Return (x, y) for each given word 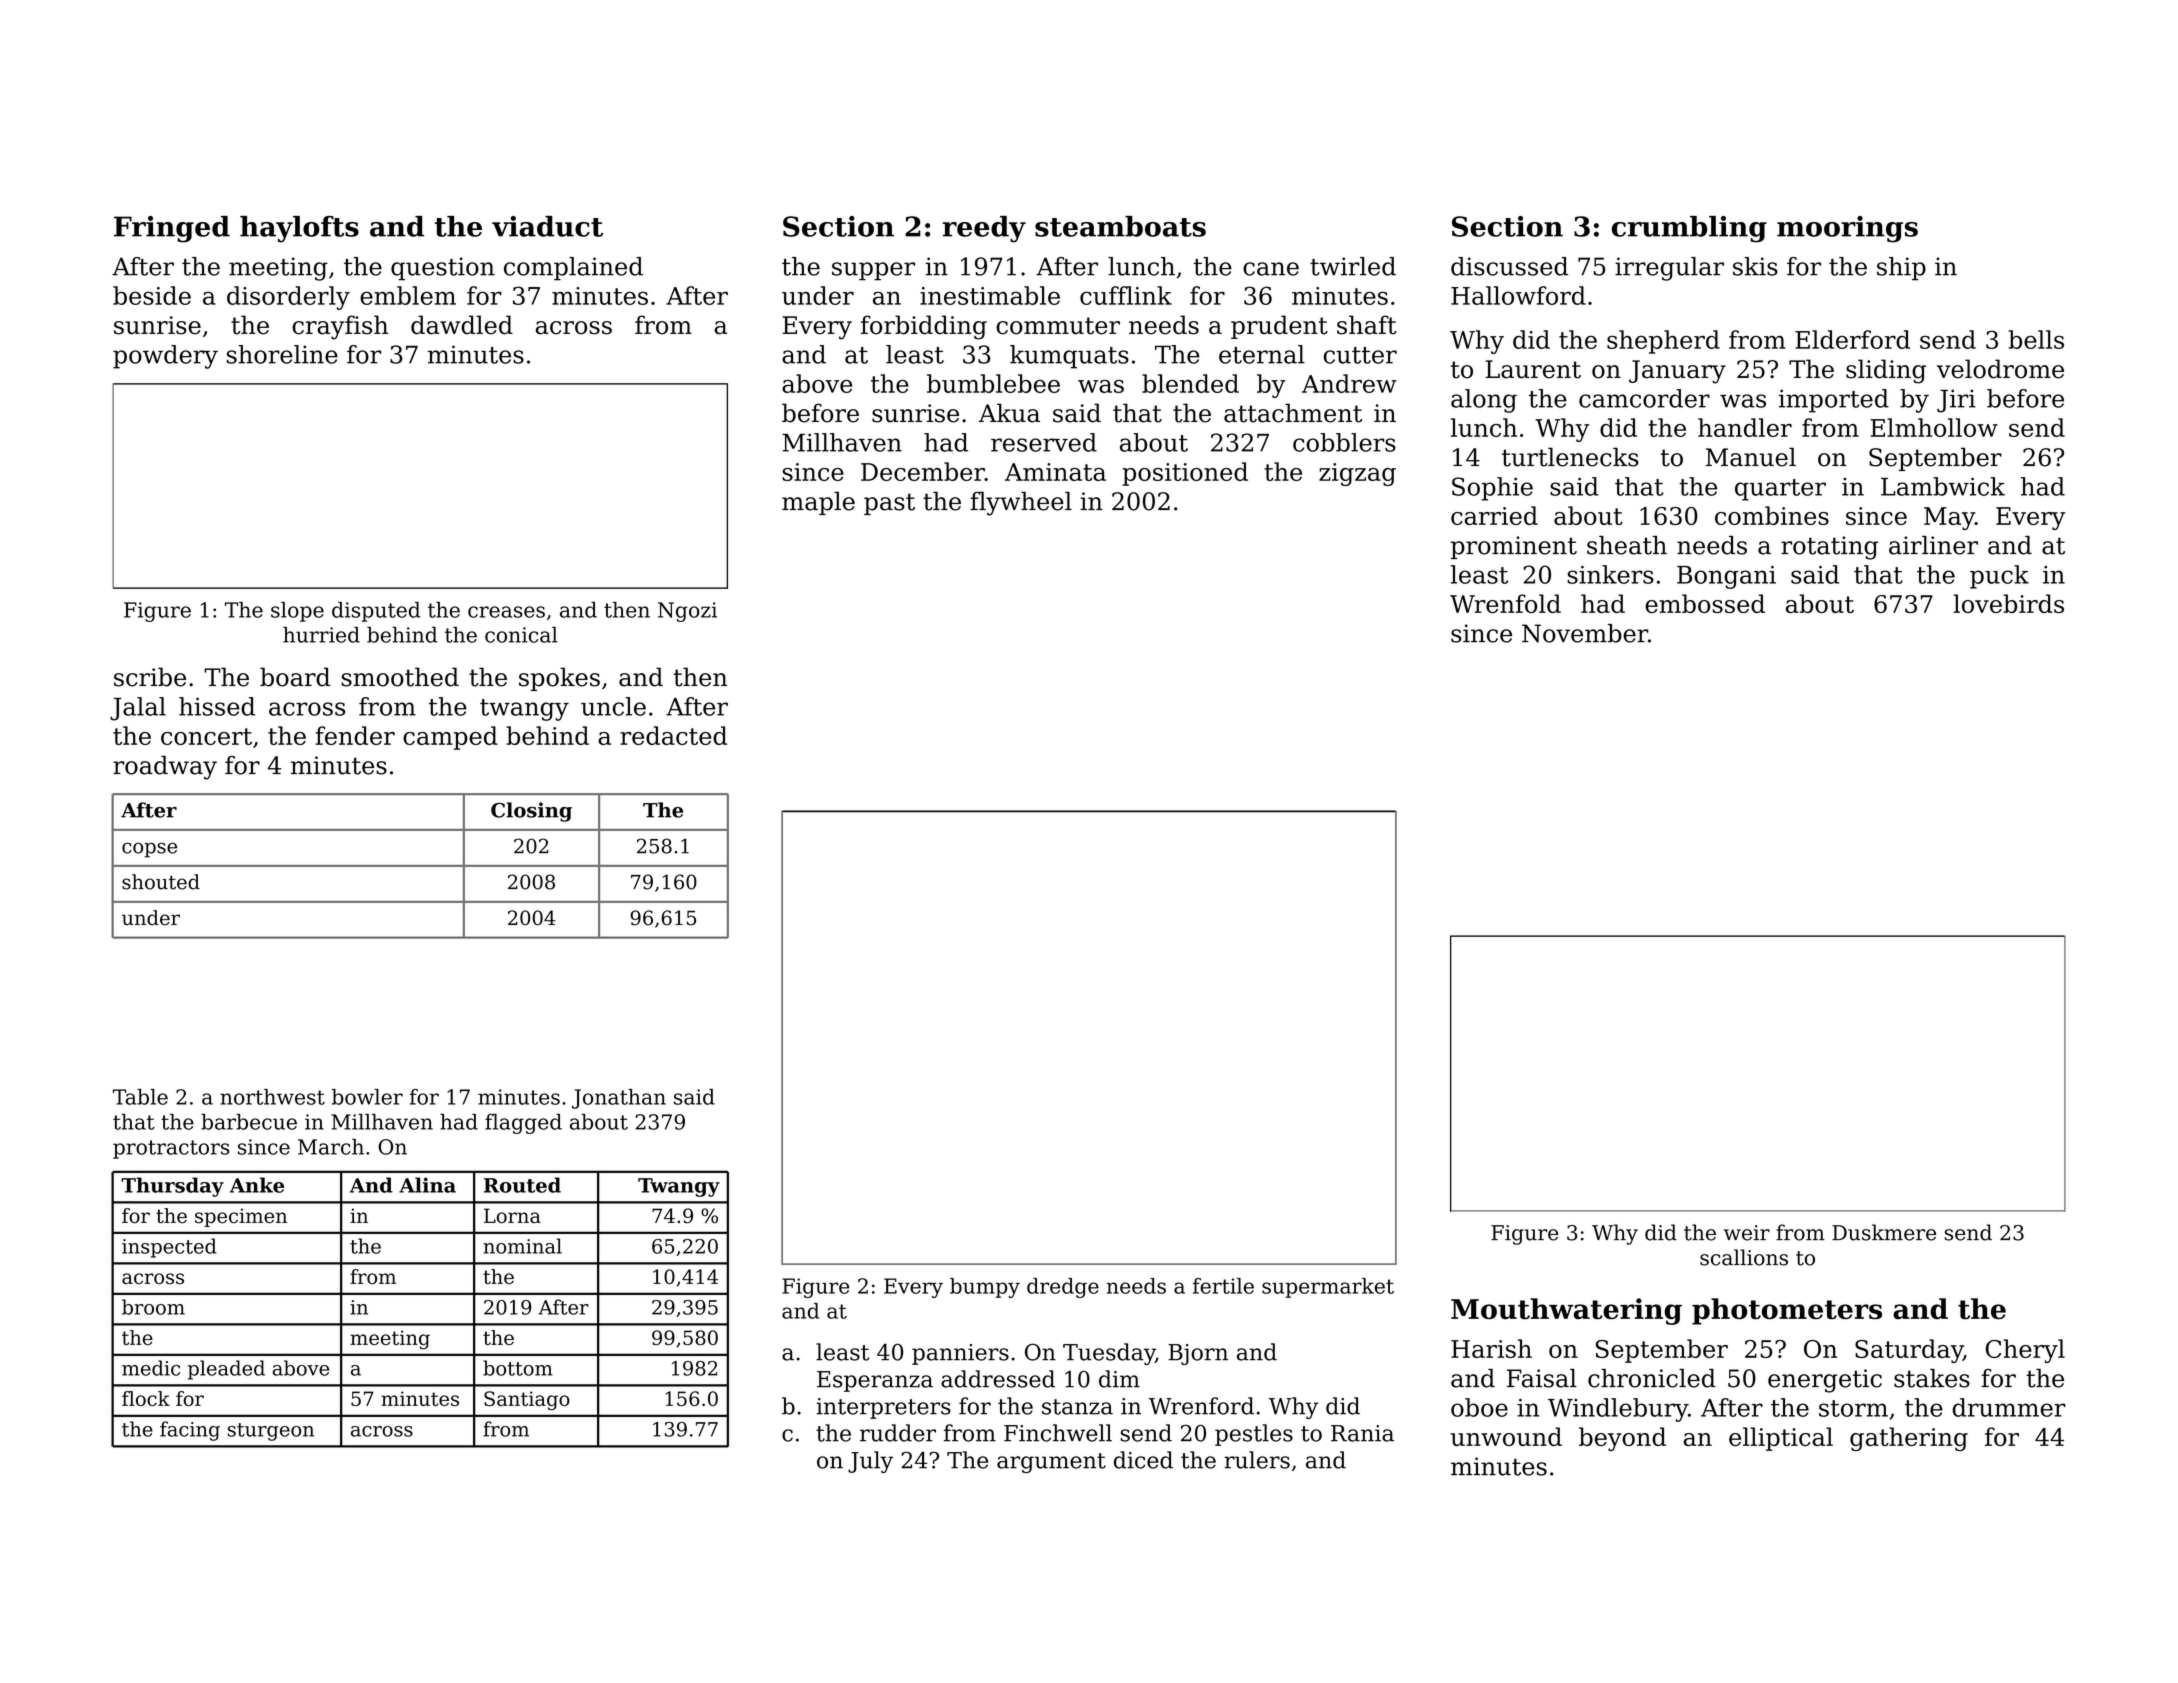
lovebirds (2009, 603)
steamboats (1120, 226)
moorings (1847, 229)
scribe (150, 677)
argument (1051, 1463)
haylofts (299, 229)
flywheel (1021, 504)
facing (190, 1431)
